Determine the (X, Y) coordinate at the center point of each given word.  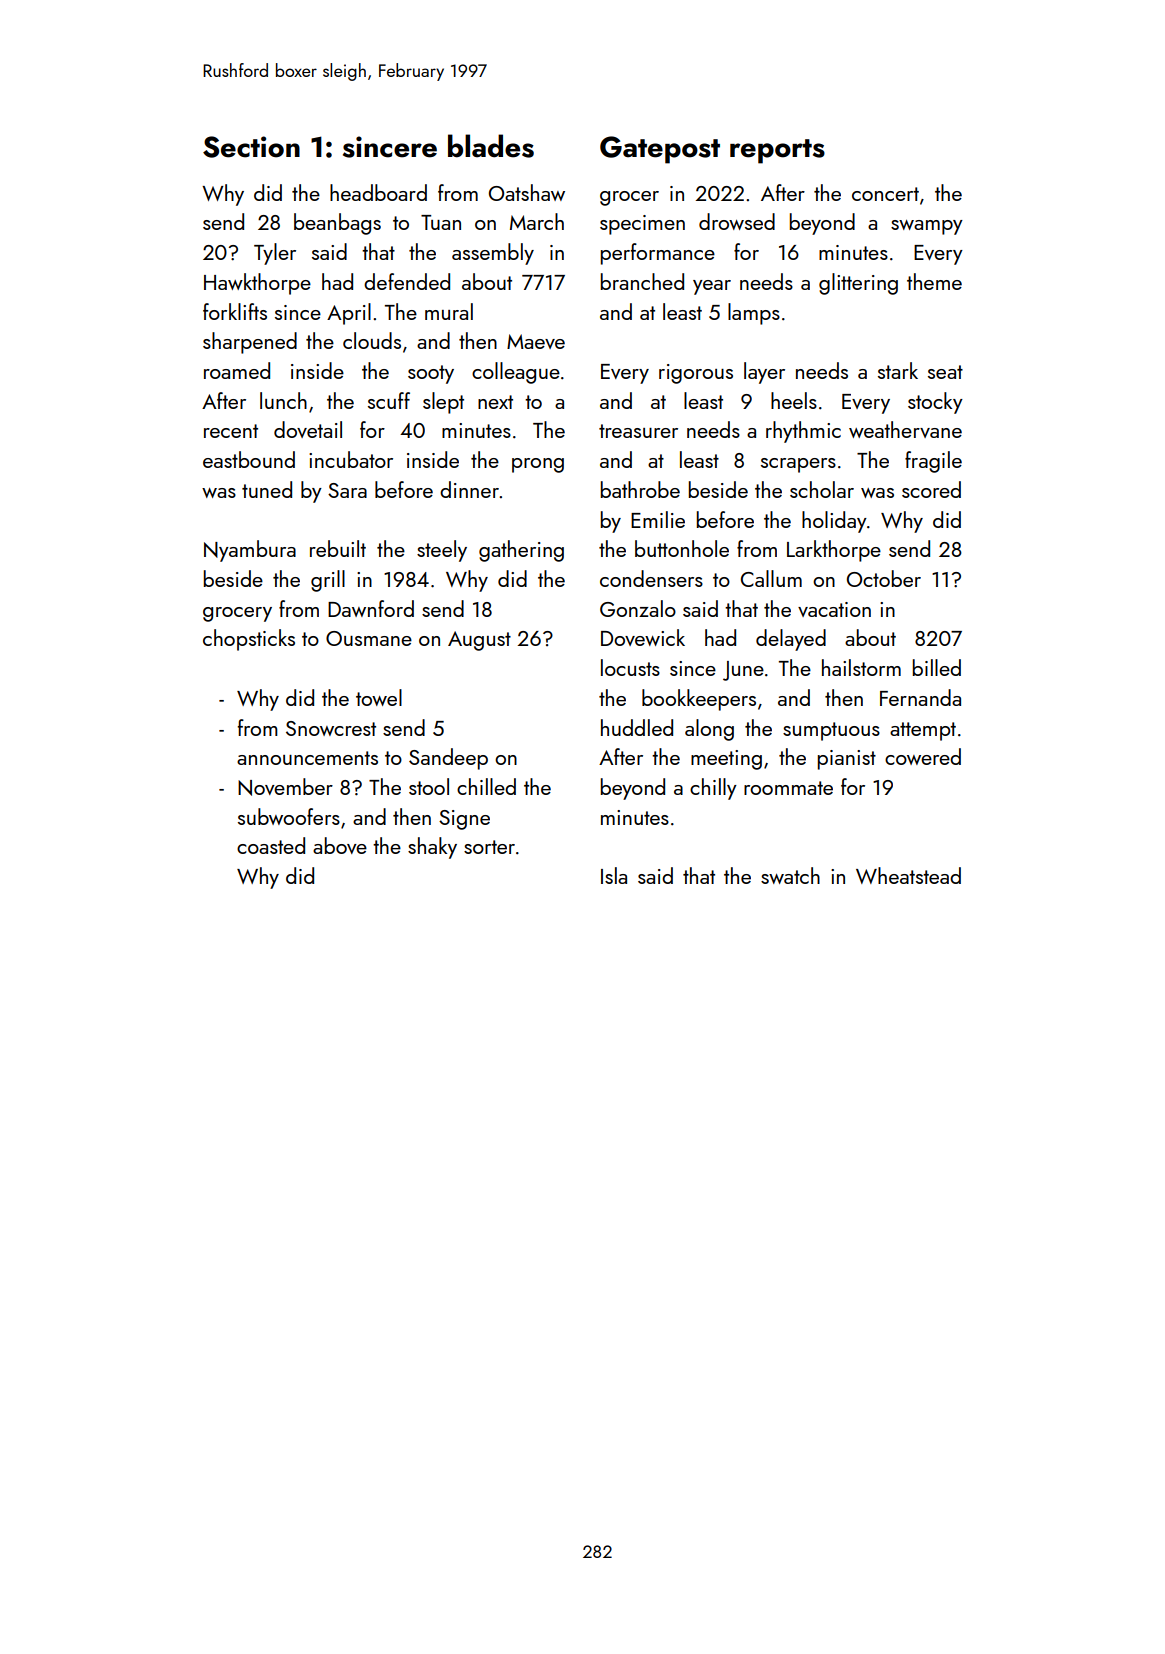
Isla (614, 875)
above (340, 845)
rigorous (696, 374)
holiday (834, 522)
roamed (237, 370)
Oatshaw (527, 192)
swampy (927, 227)
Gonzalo (638, 608)
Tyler (275, 254)
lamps (754, 314)
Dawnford (371, 608)
